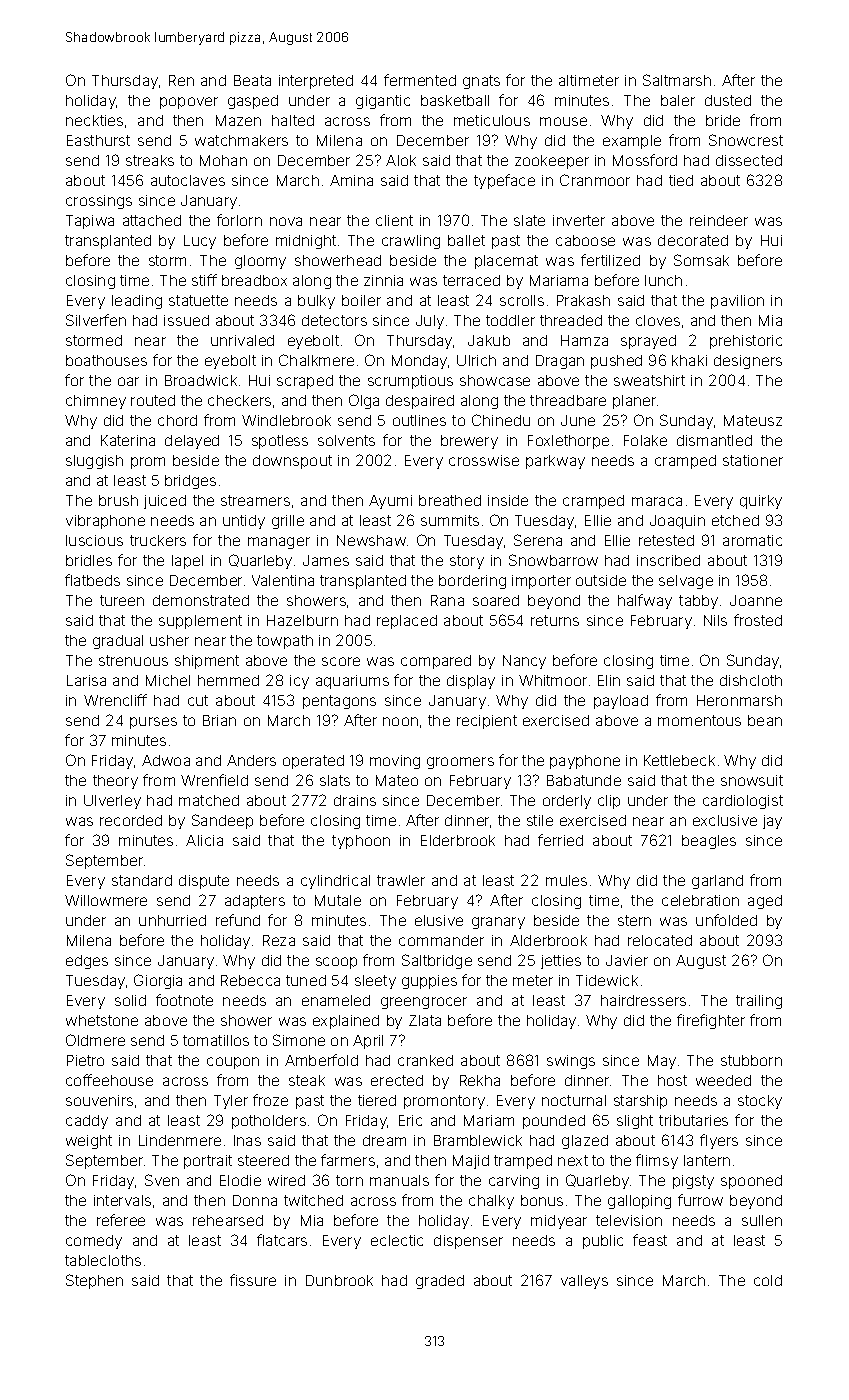 This screenshot has height=1400, width=849. What do you see at coordinates (430, 322) in the screenshot?
I see `July` at bounding box center [430, 322].
